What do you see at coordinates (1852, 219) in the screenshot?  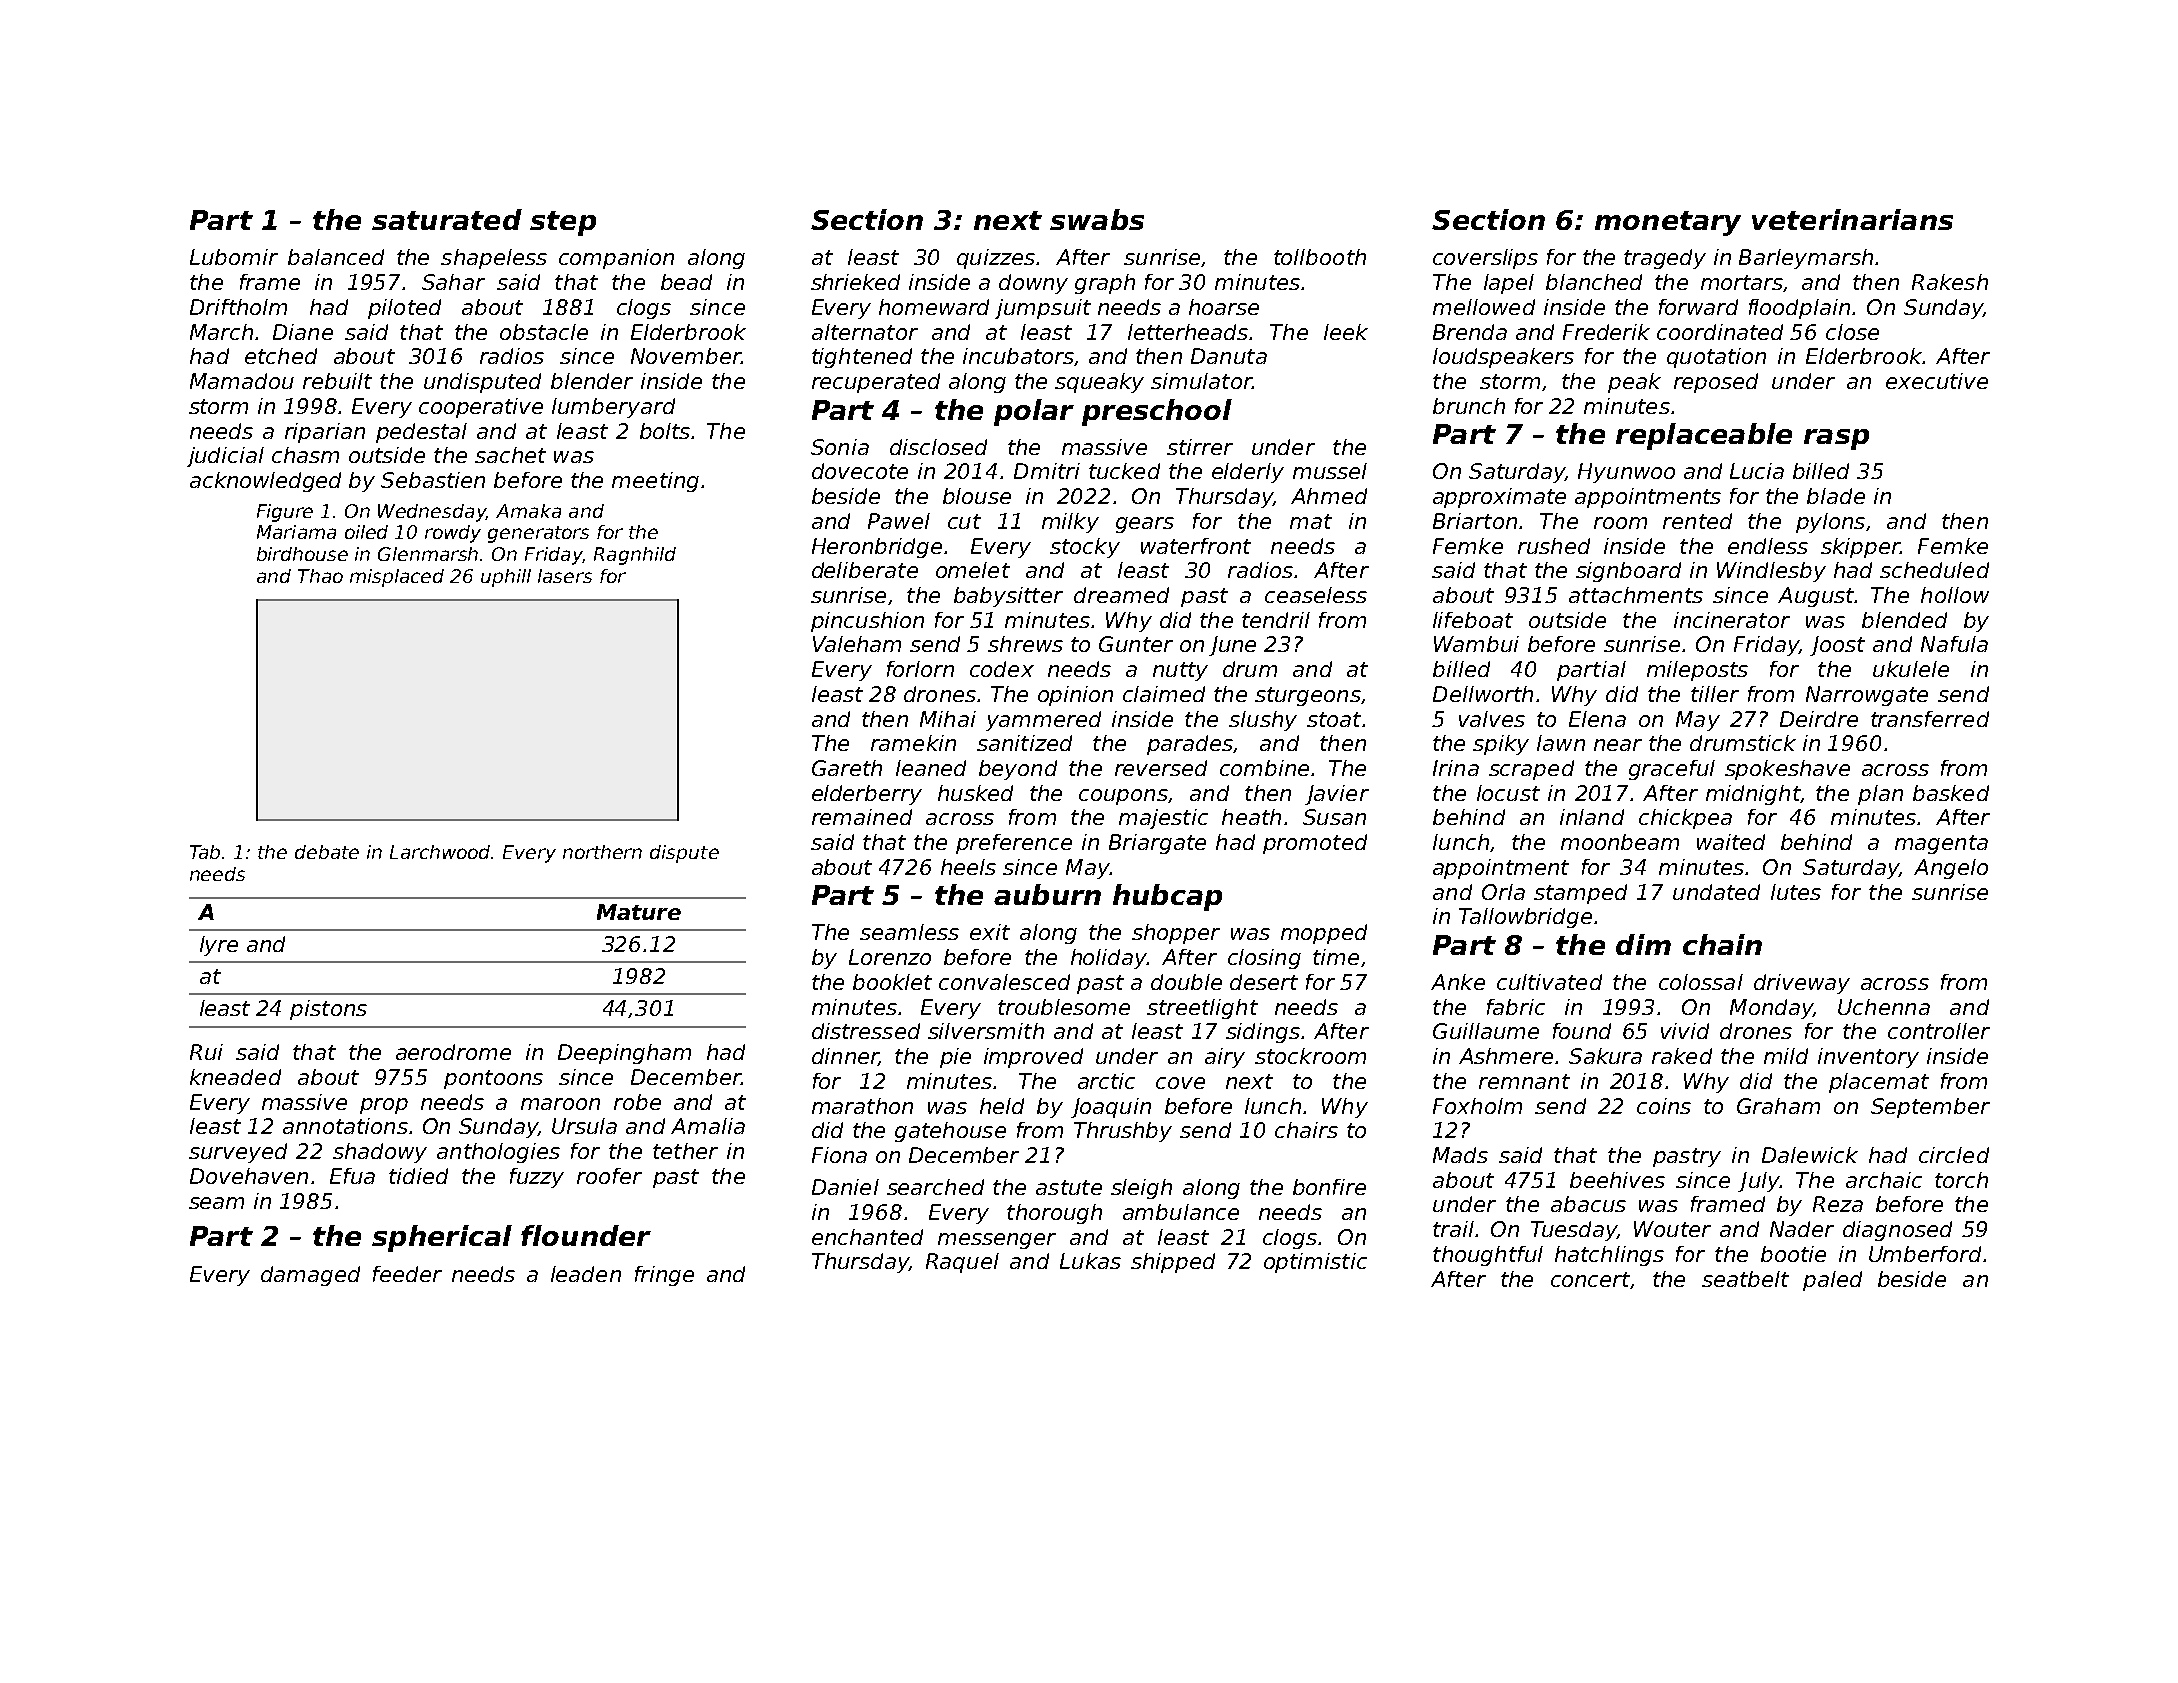 I see `veterinarians` at bounding box center [1852, 219].
